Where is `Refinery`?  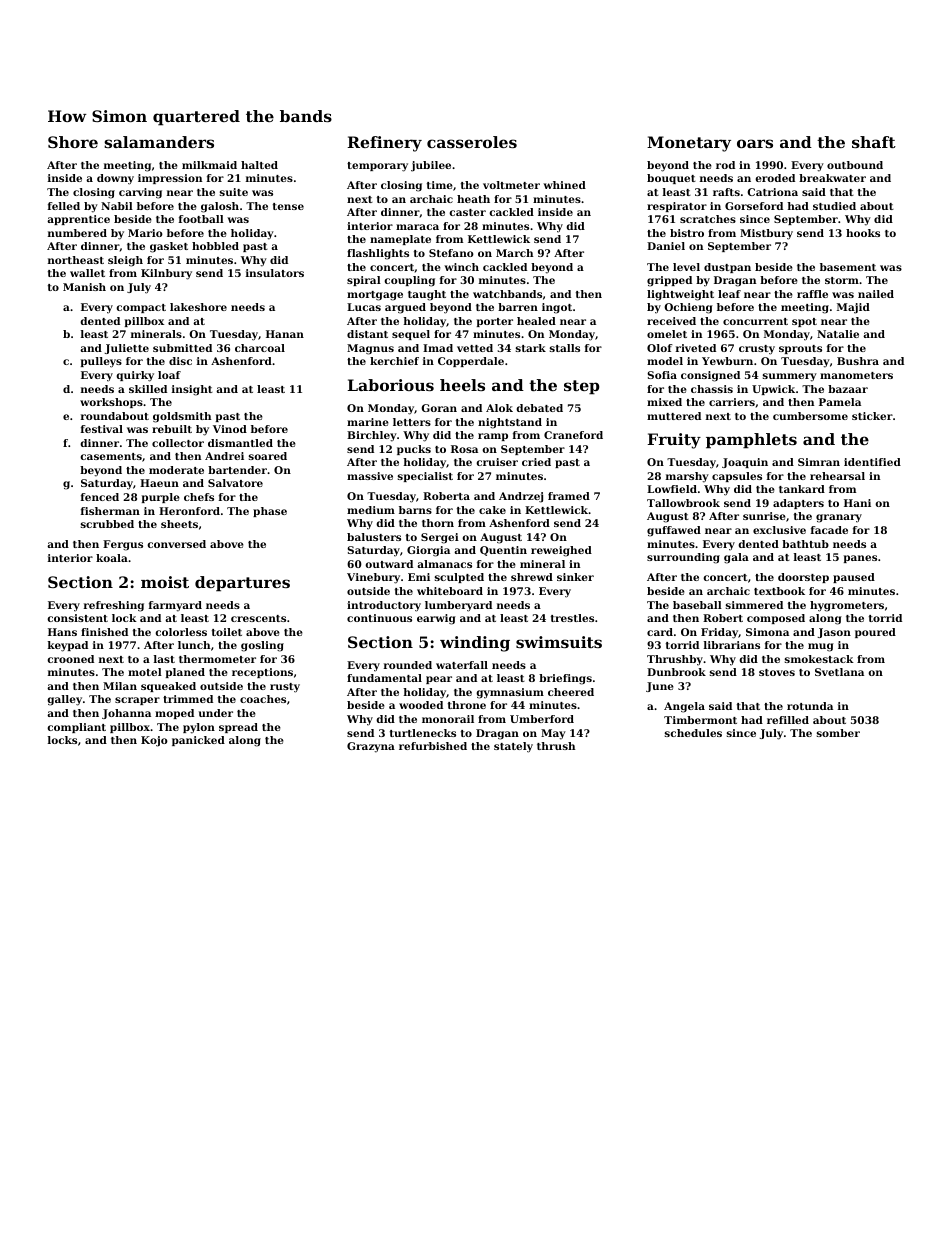 Refinery is located at coordinates (385, 144).
